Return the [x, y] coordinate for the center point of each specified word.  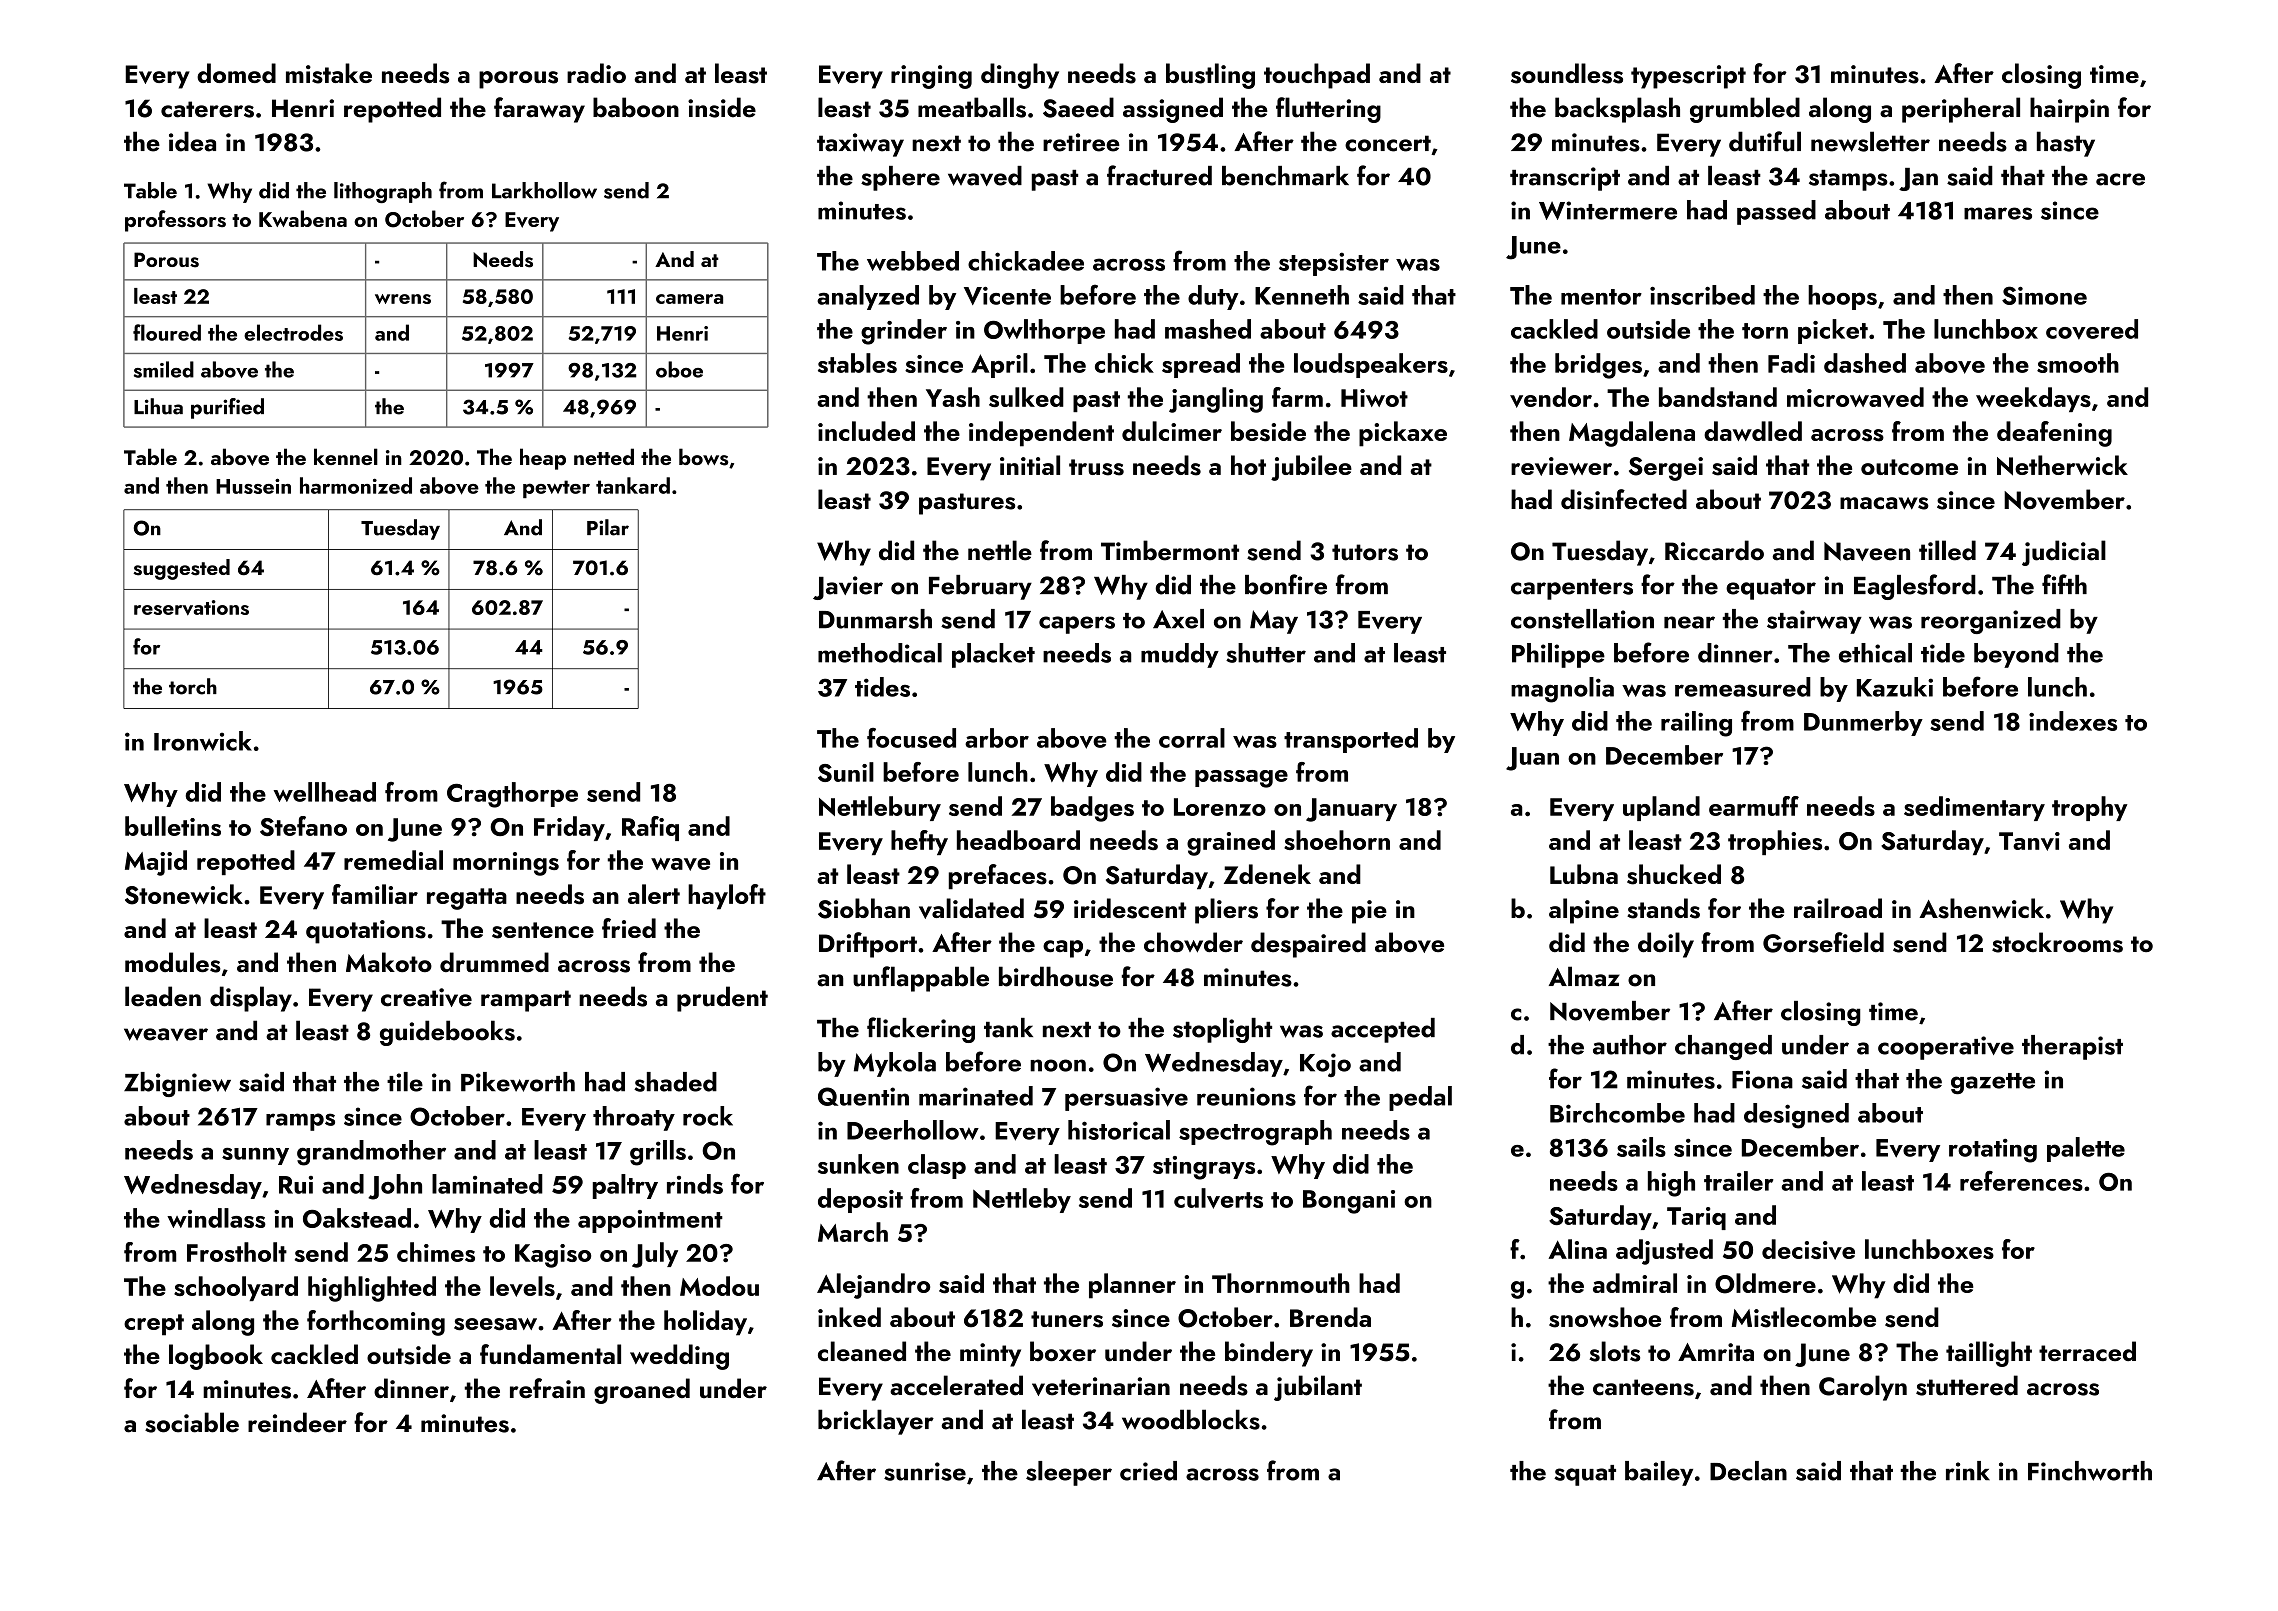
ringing [931, 77]
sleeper [1069, 1473]
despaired [1308, 945]
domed [236, 73]
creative [426, 997]
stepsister [1334, 264]
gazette [1993, 1084]
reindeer [297, 1422]
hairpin [2069, 110]
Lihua [158, 406]
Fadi [1791, 363]
